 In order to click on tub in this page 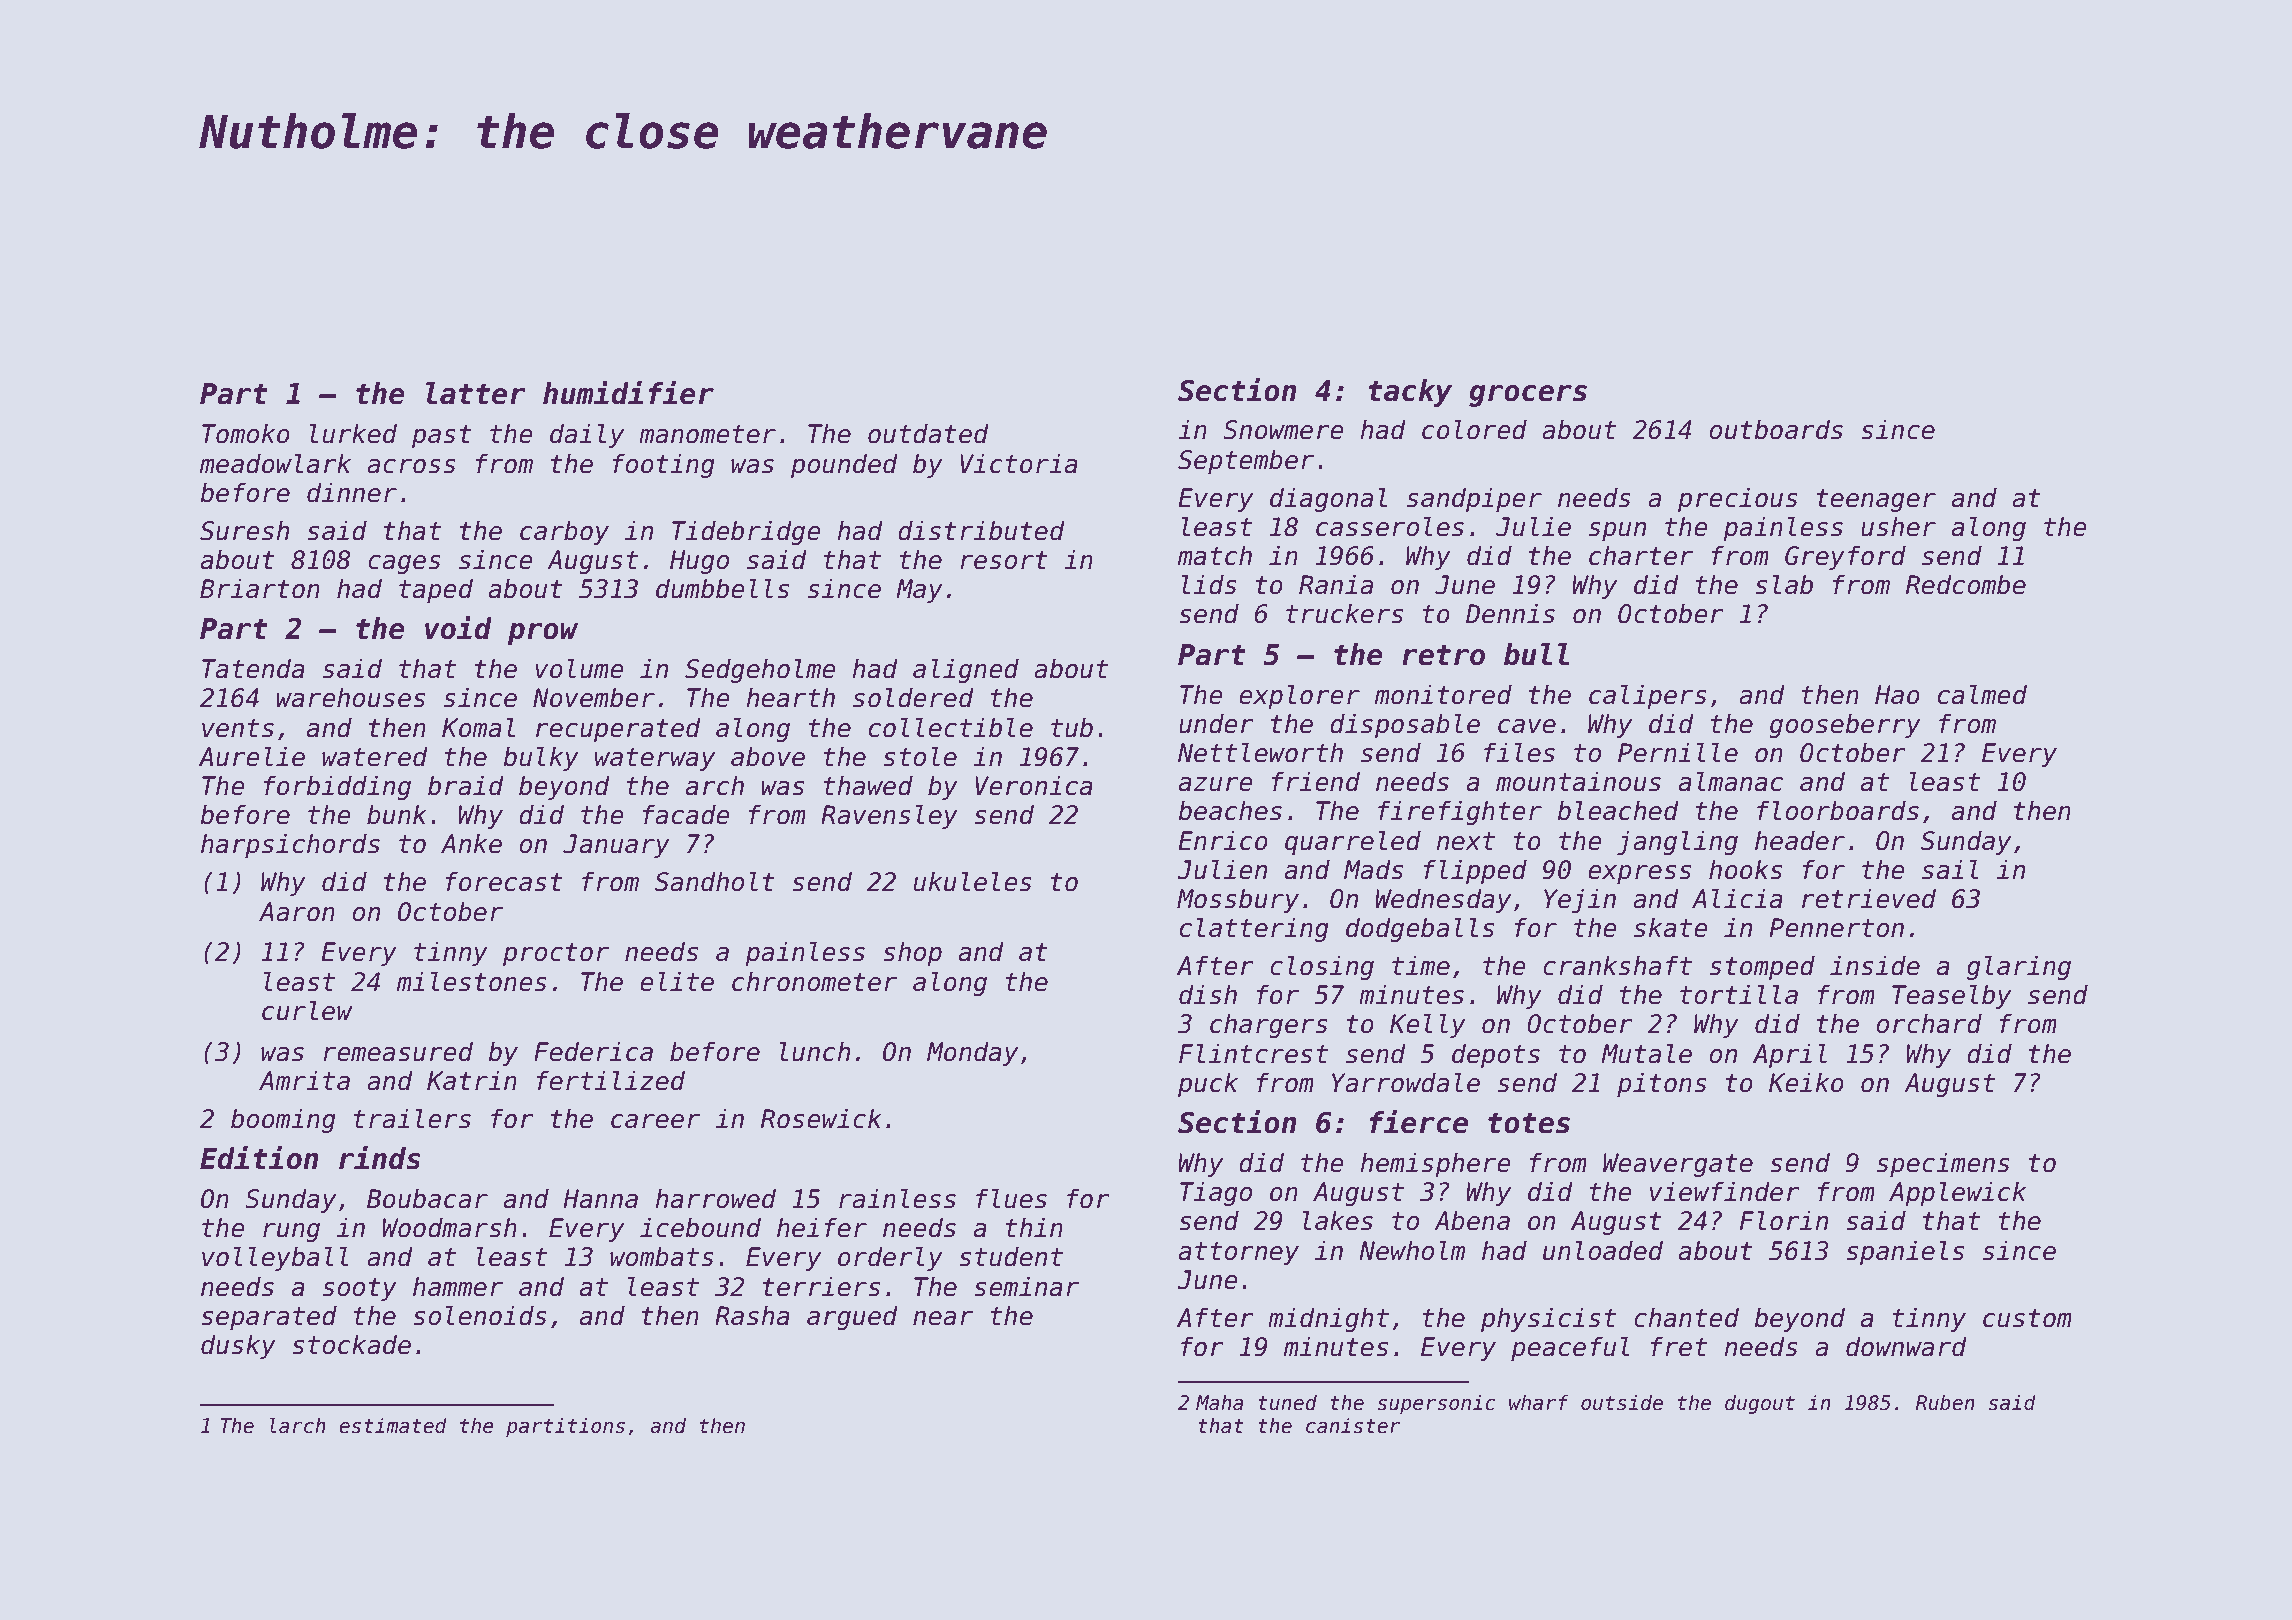, I will do `click(1072, 727)`.
